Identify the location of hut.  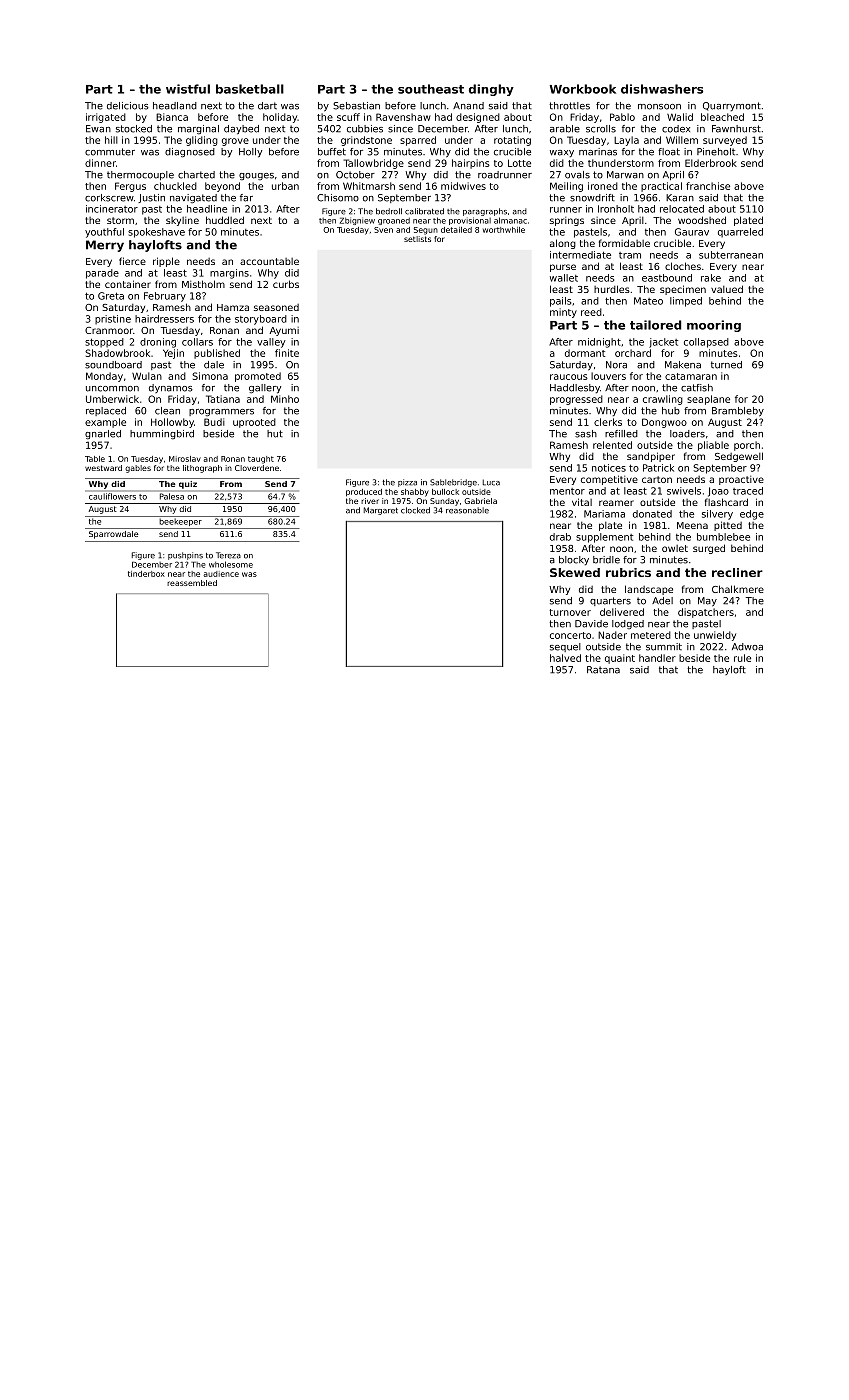
(275, 434).
